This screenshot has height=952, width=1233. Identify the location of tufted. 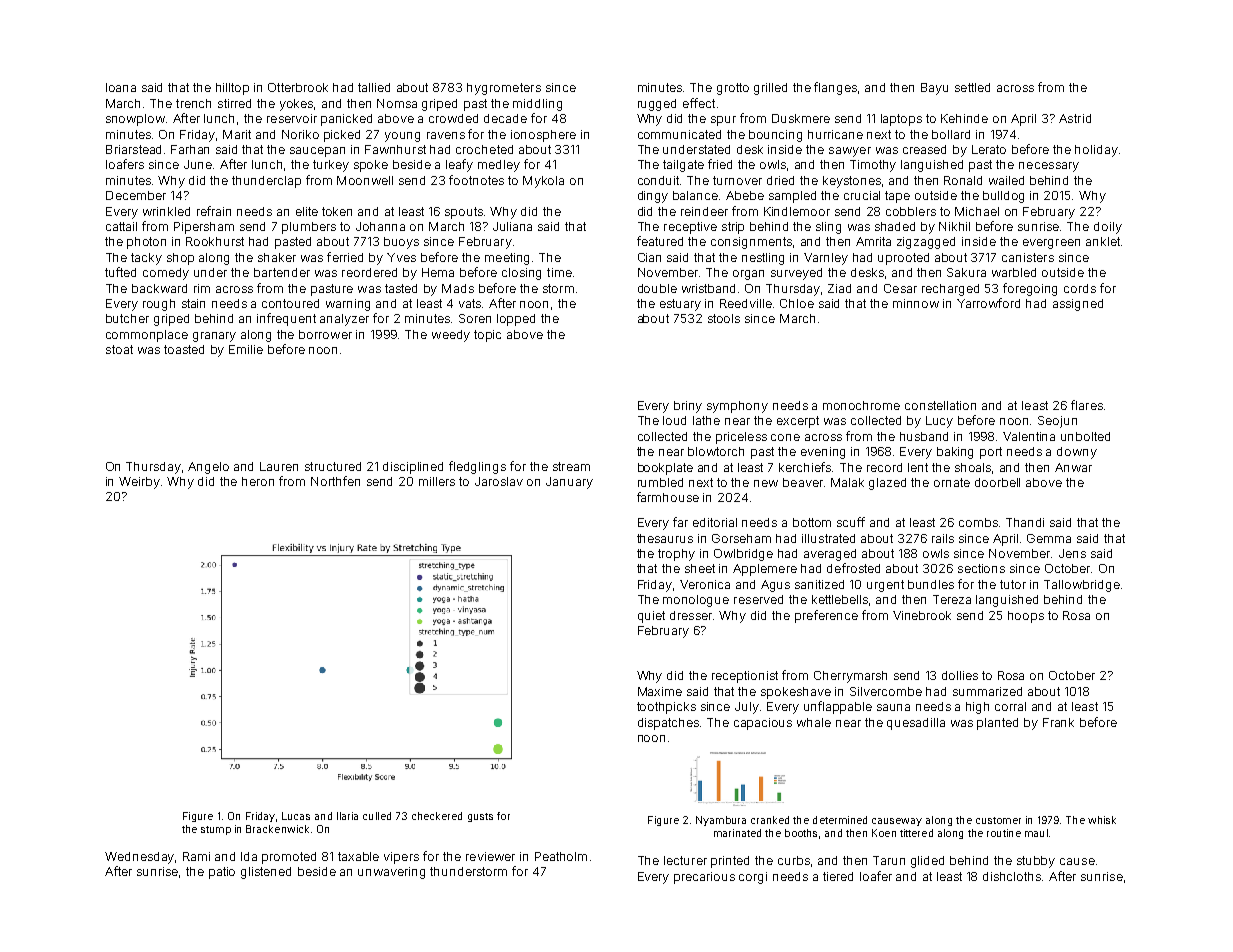
(120, 272).
